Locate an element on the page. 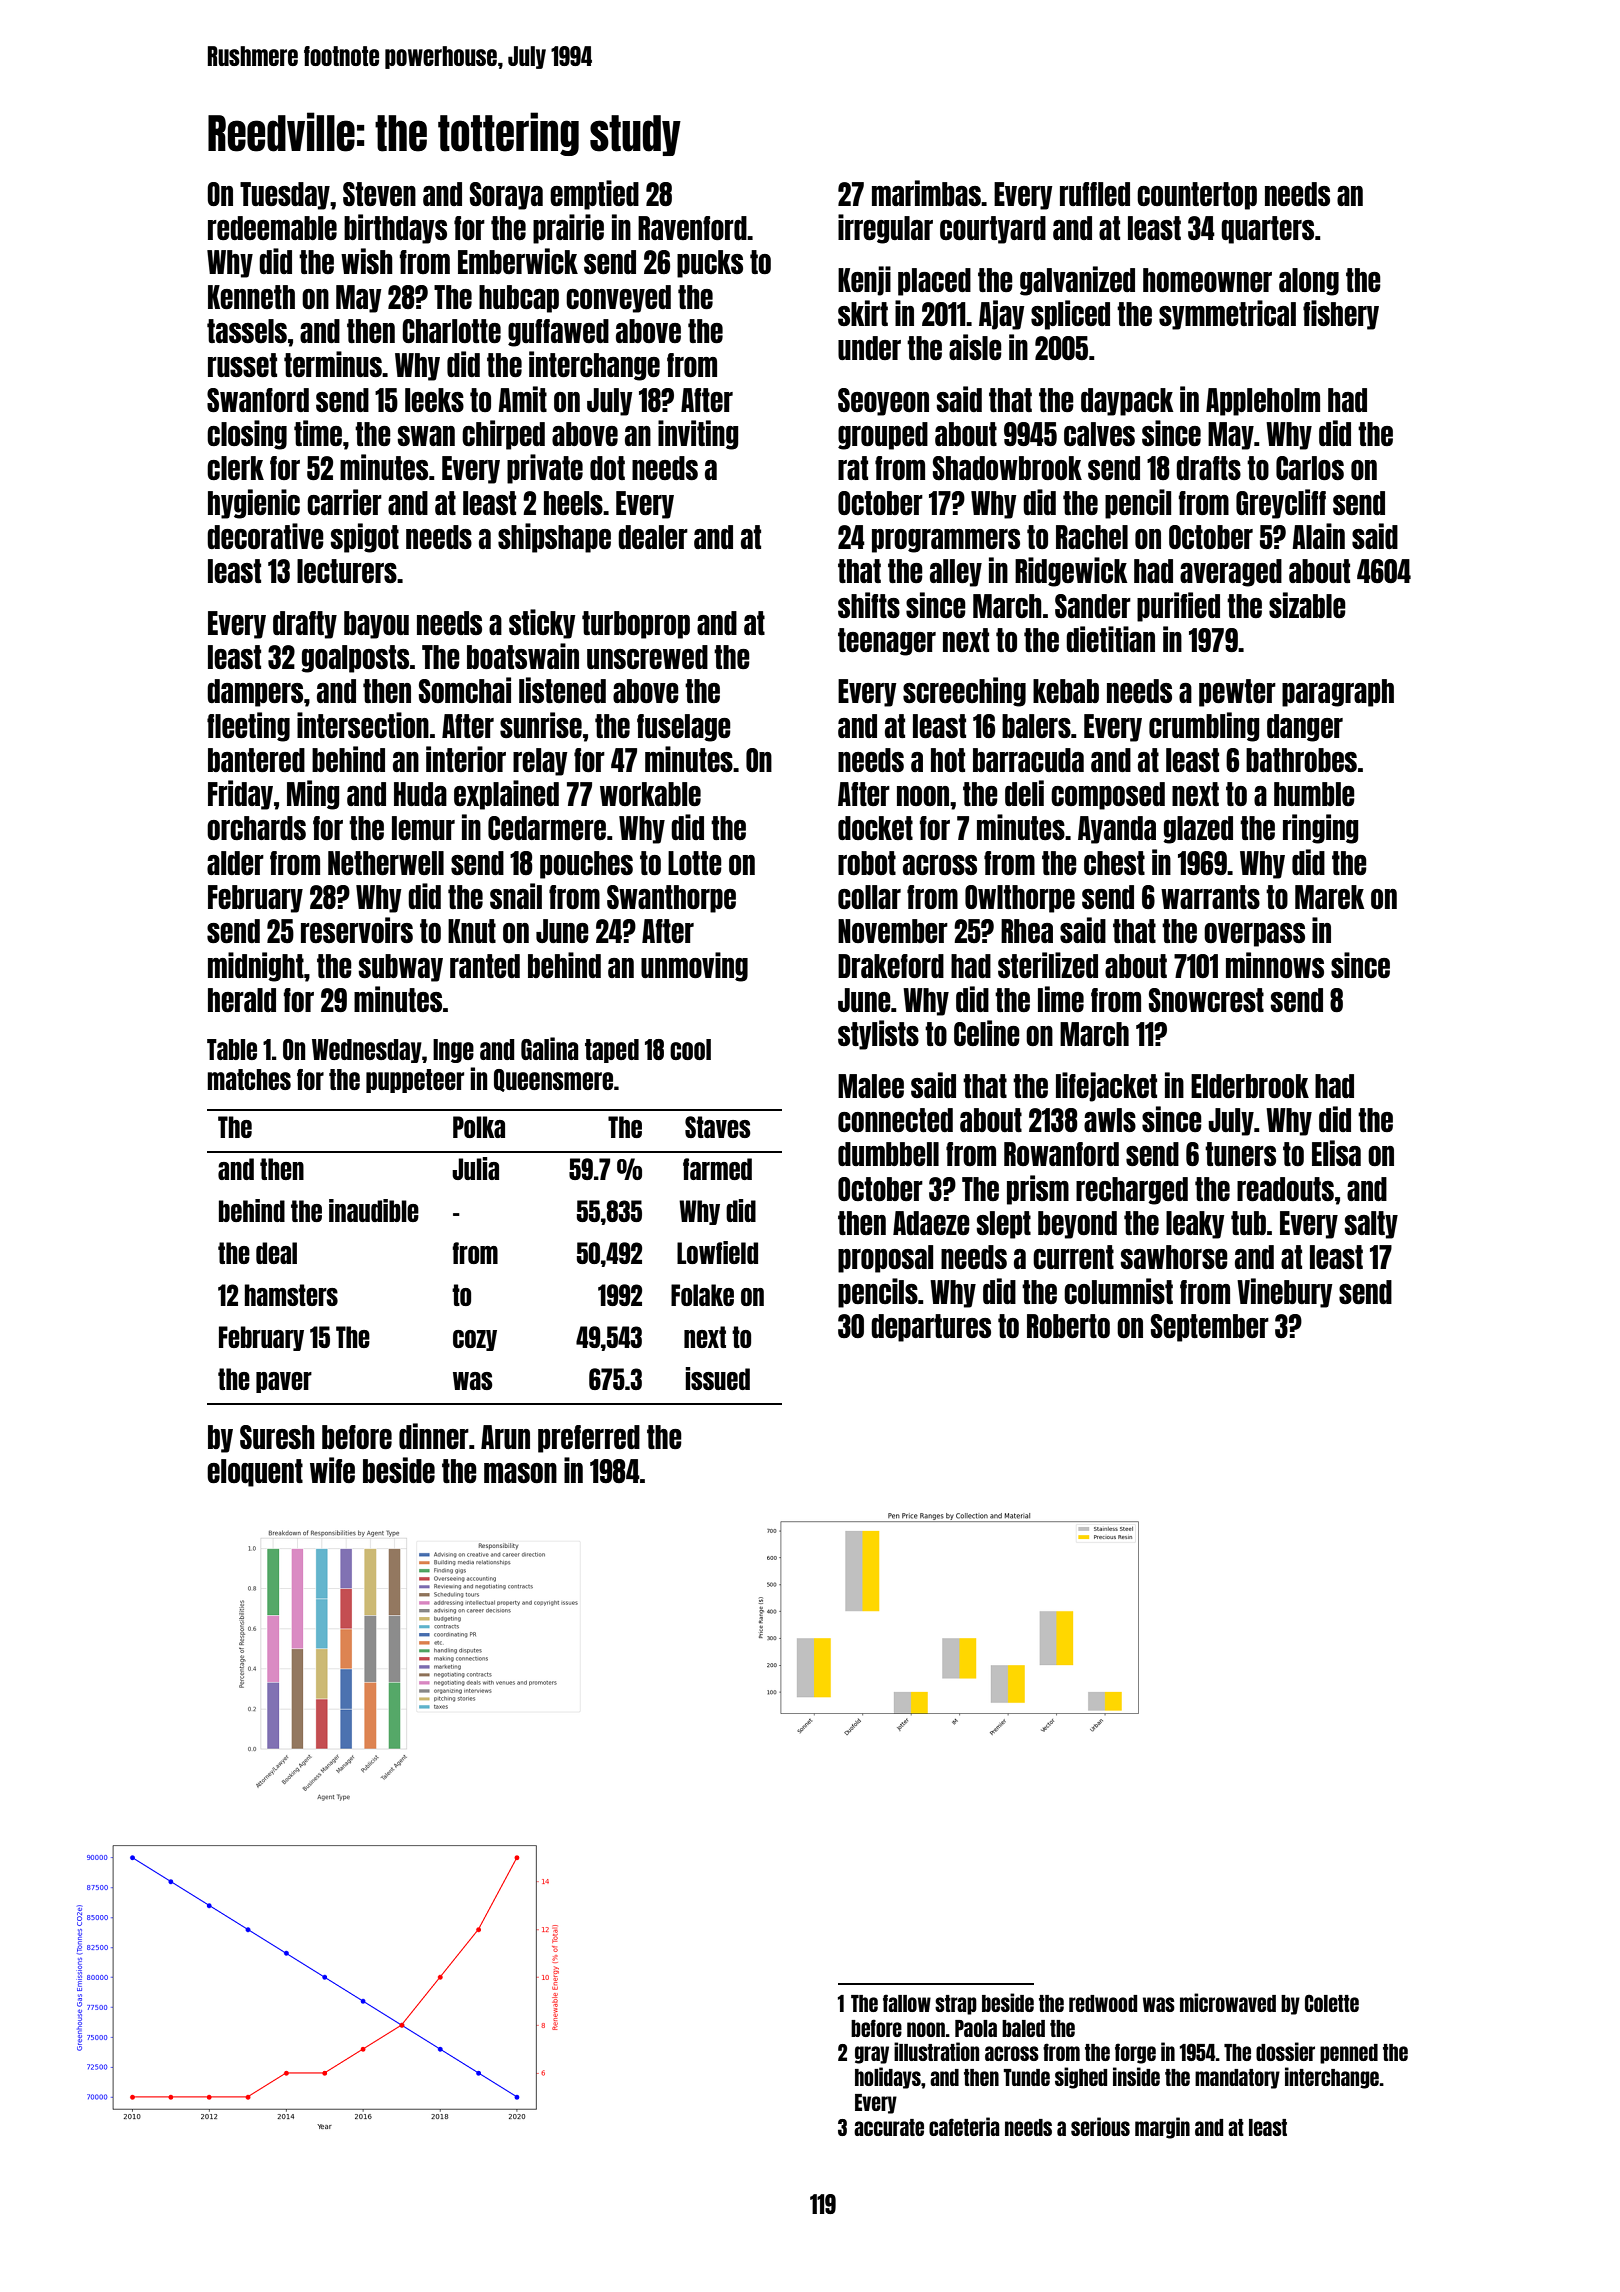  Vinebury is located at coordinates (1285, 1293).
